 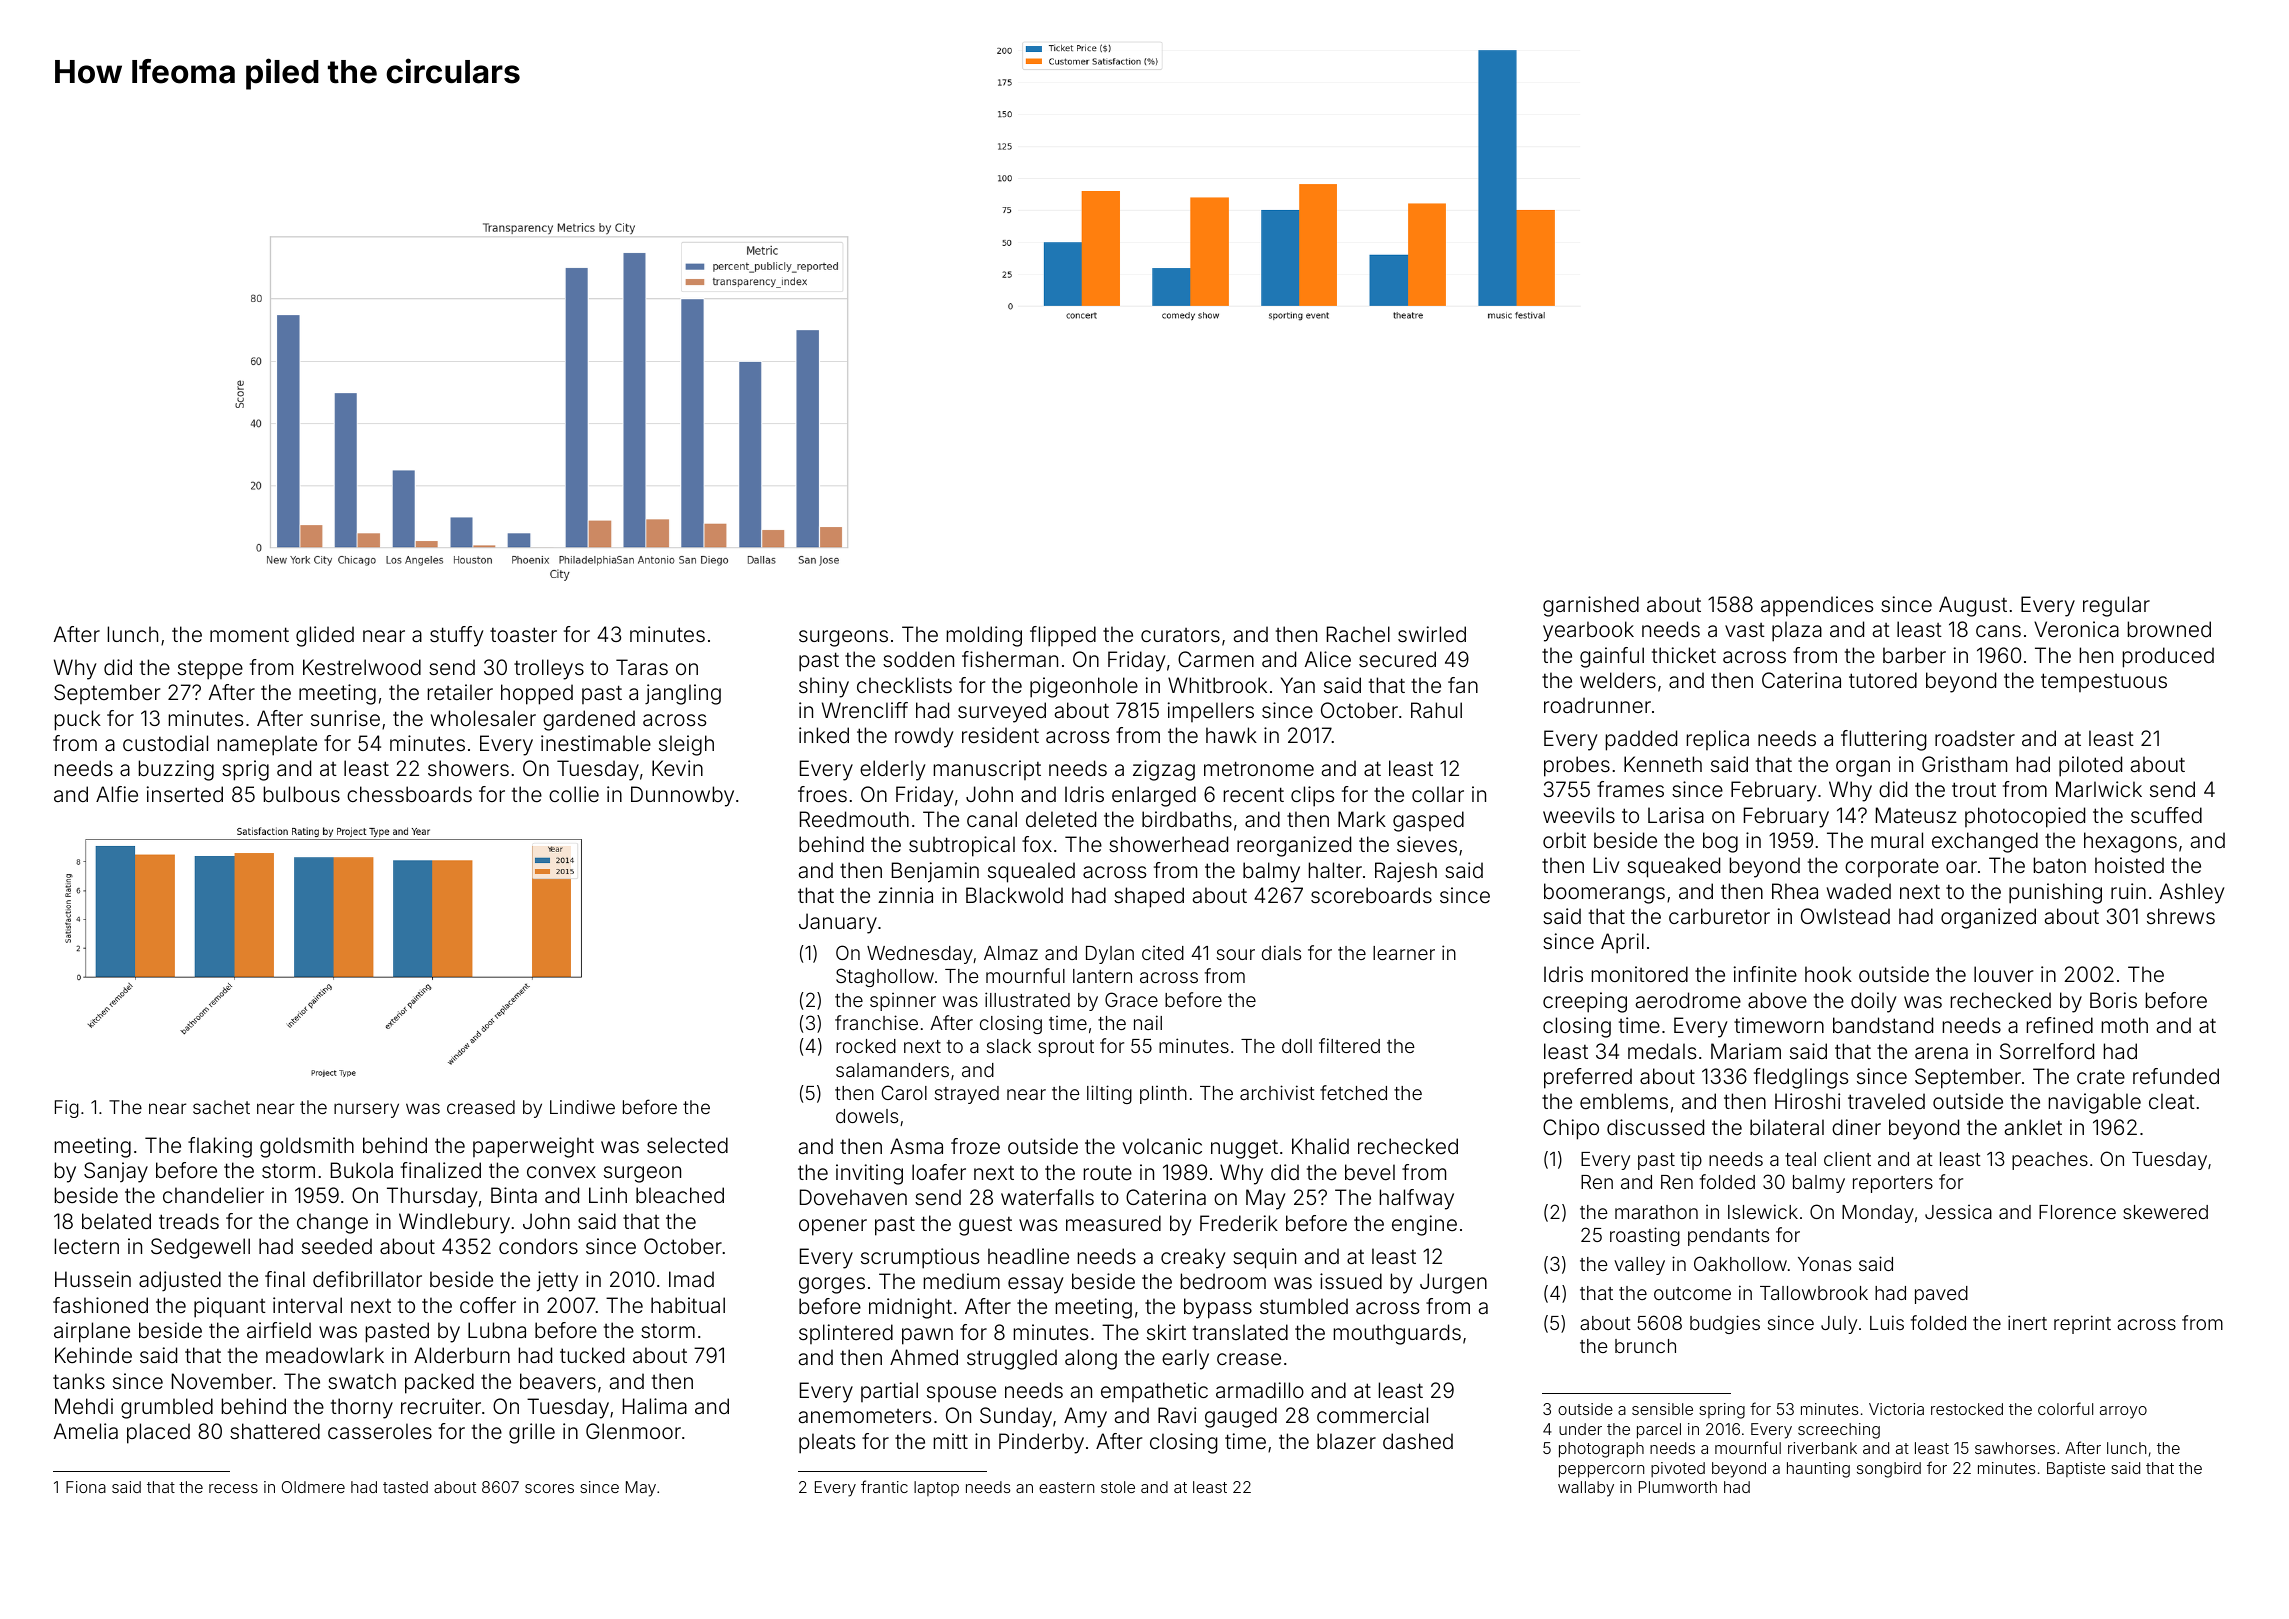 What do you see at coordinates (2082, 1324) in the page?
I see `reprint` at bounding box center [2082, 1324].
